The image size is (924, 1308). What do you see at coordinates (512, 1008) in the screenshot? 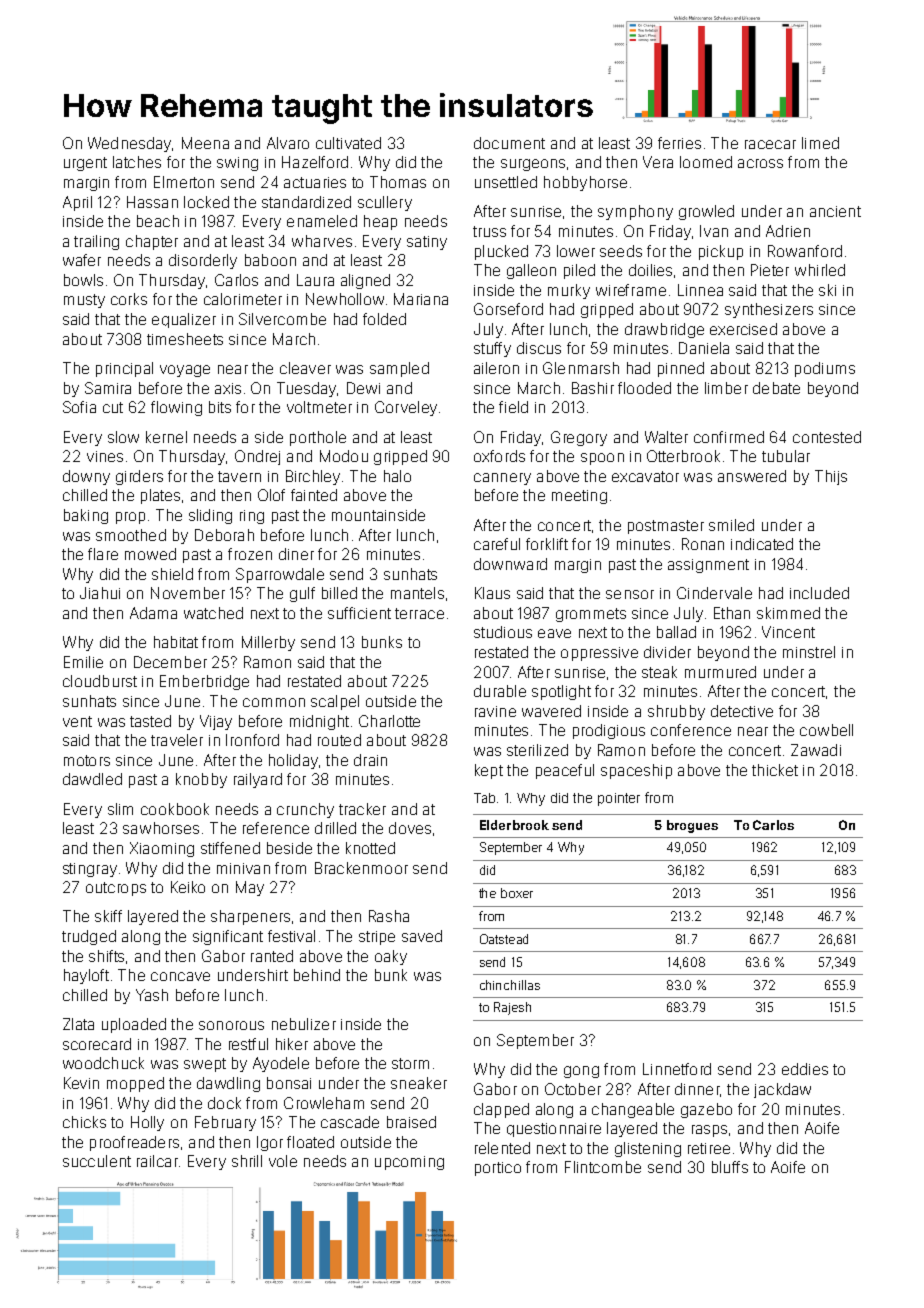
I see `Rajesh` at bounding box center [512, 1008].
